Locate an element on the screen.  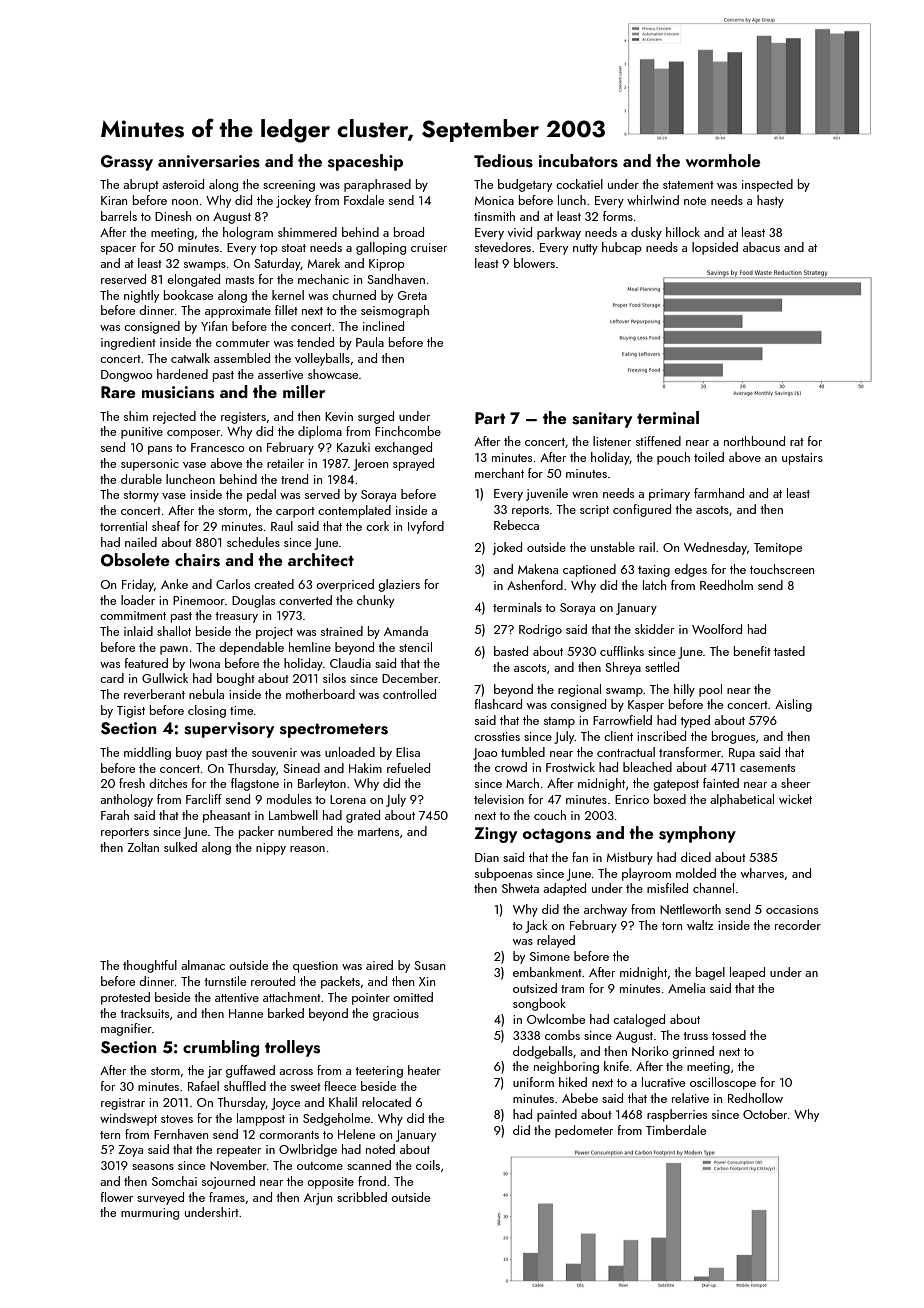
anniversaries is located at coordinates (209, 161).
